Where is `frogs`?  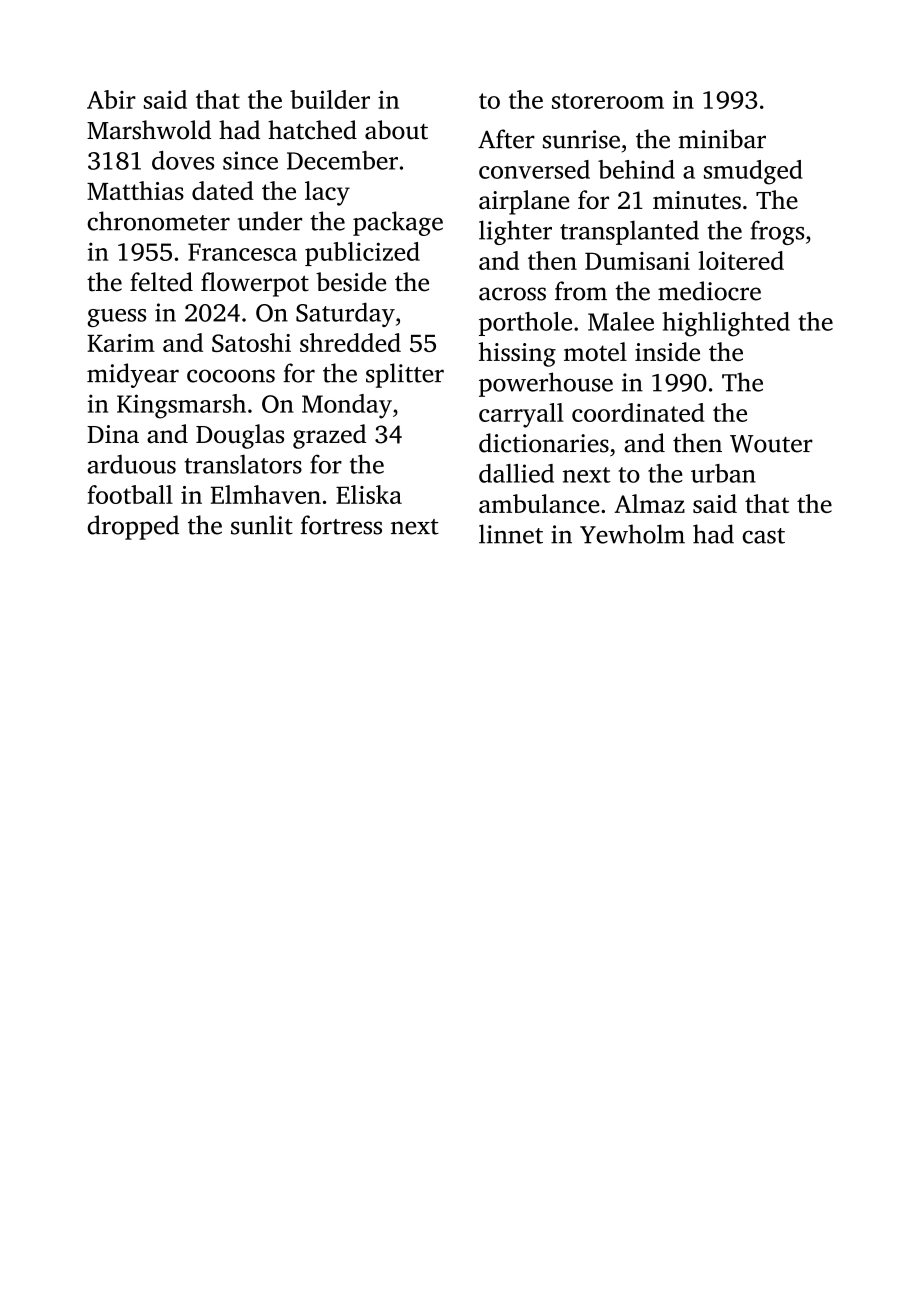 frogs is located at coordinates (777, 232).
